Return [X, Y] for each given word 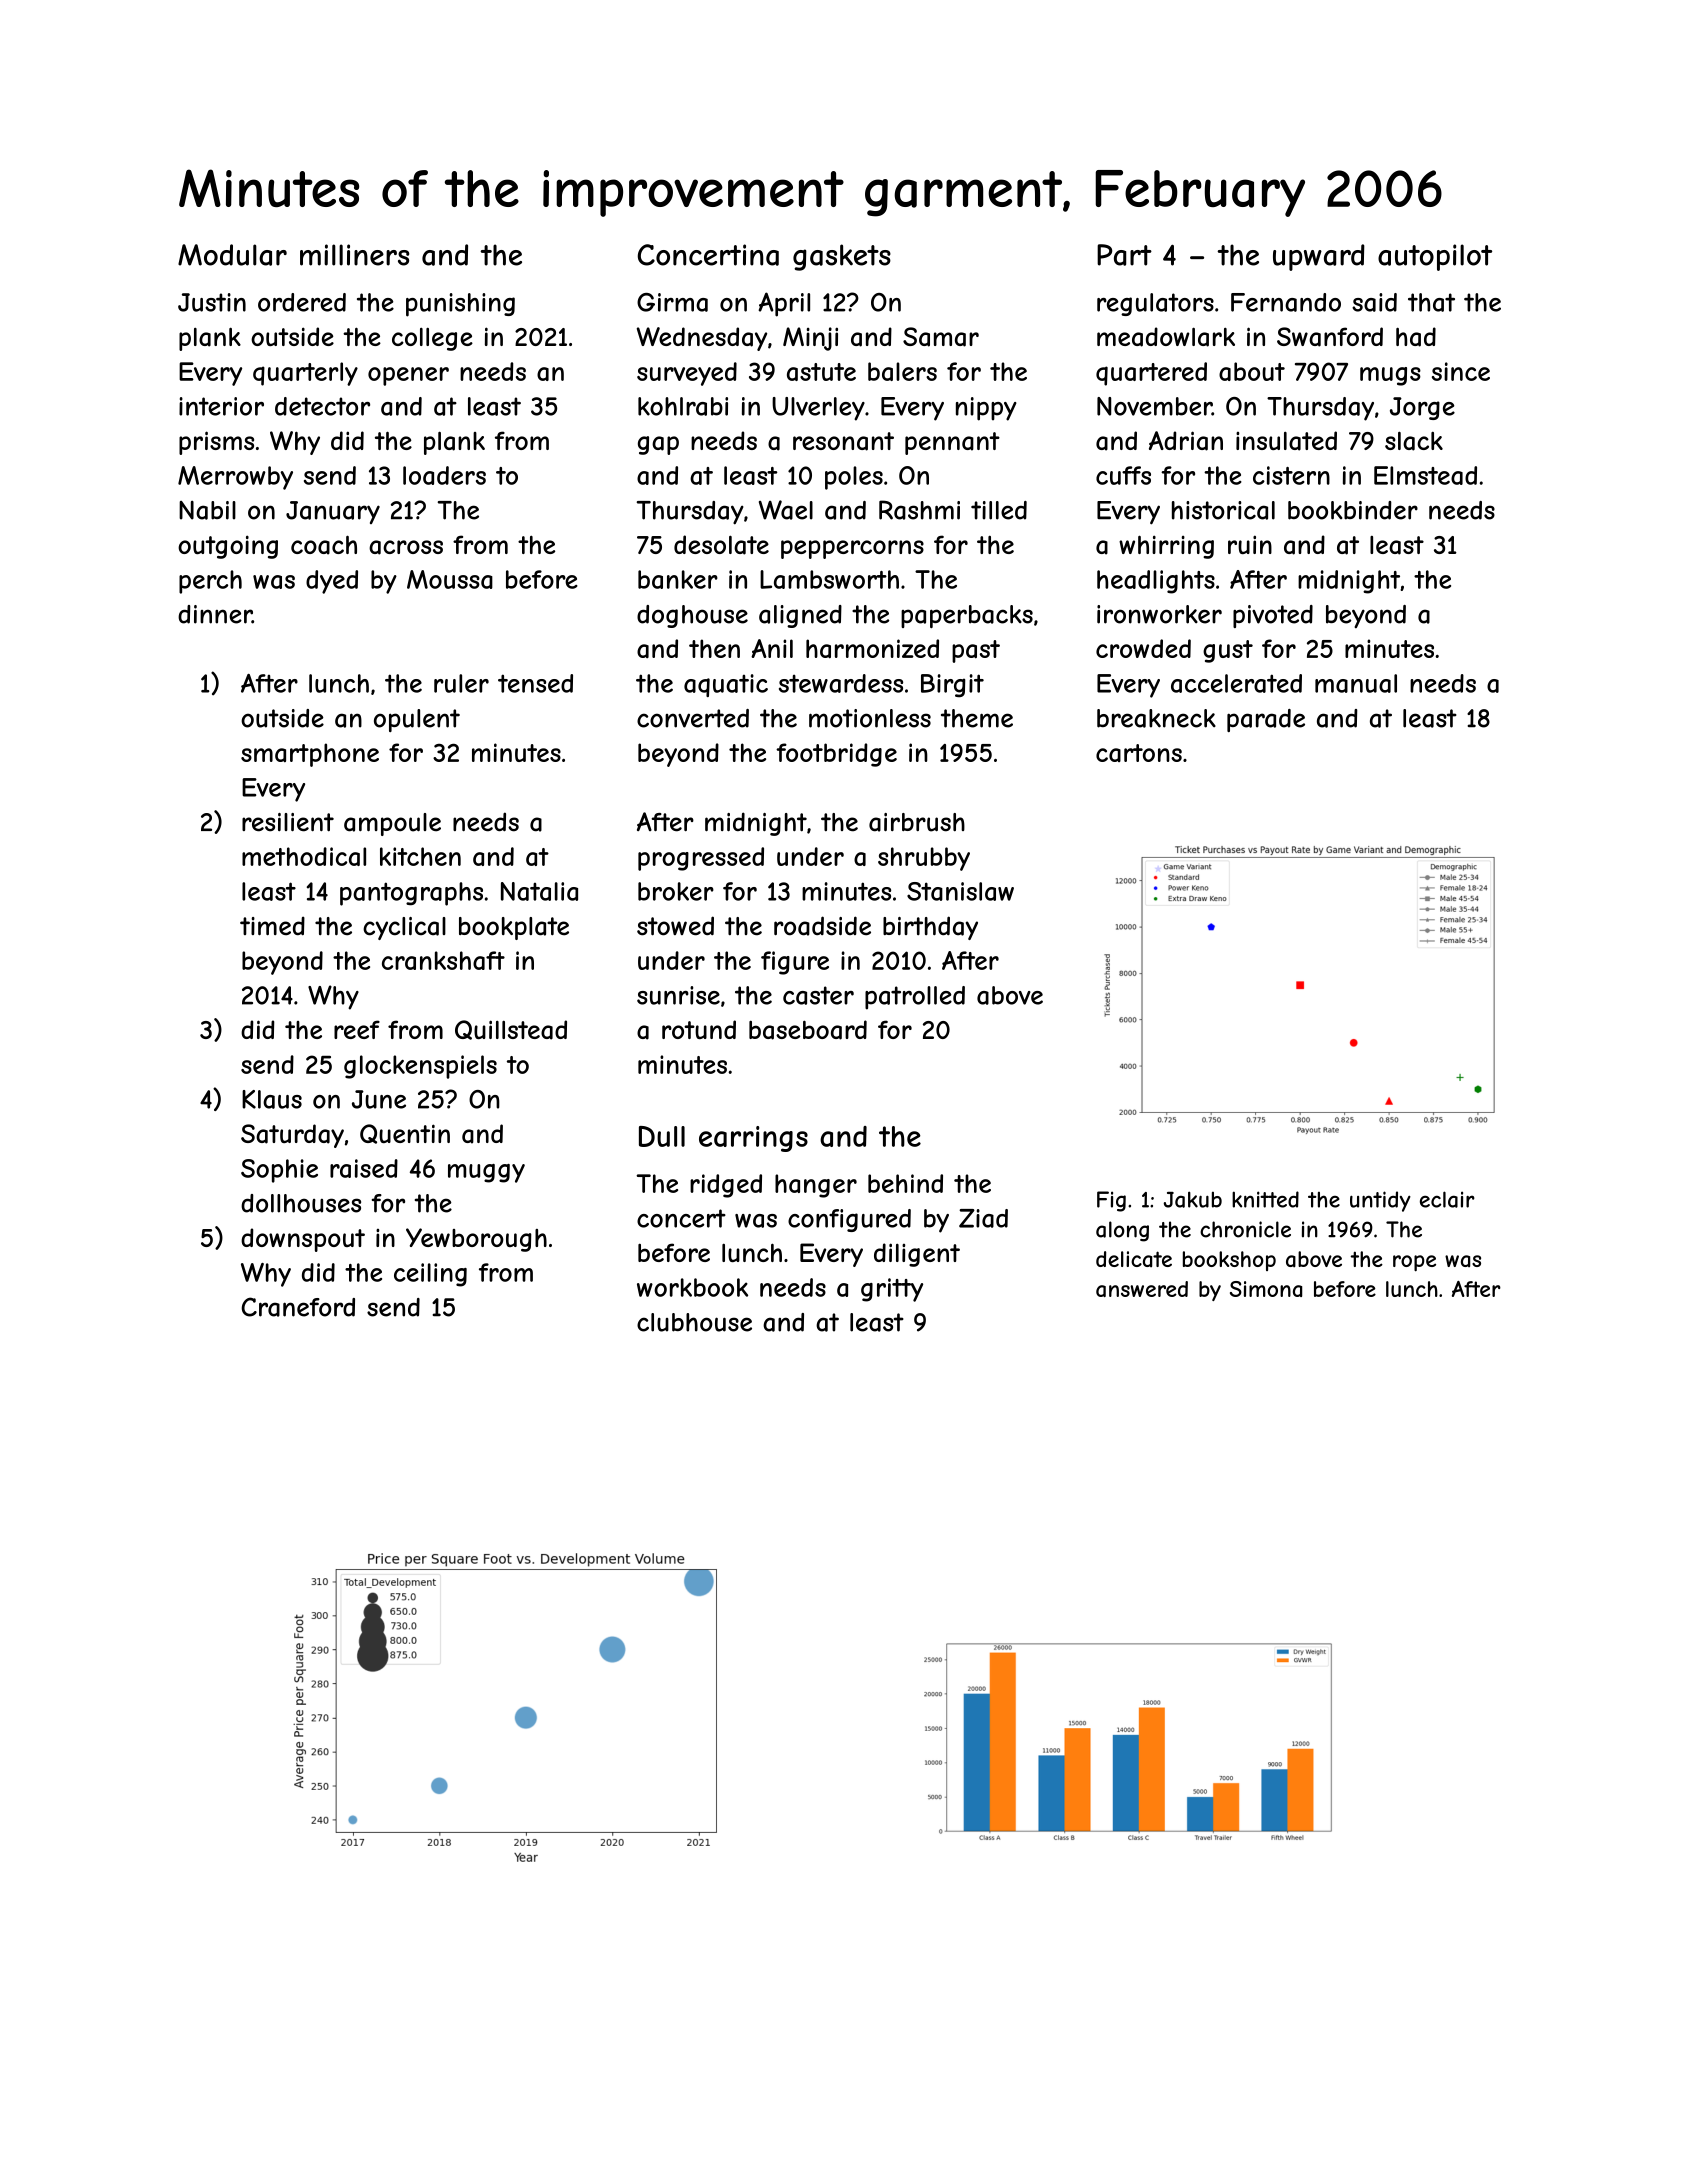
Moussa [450, 579]
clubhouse [694, 1322]
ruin [1250, 544]
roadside [822, 926]
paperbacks [967, 616]
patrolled [915, 998]
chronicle [1245, 1229]
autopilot [1435, 257]
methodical [304, 856]
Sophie [279, 1171]
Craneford [298, 1307]
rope [1414, 1263]
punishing [460, 305]
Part [1124, 255]
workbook [692, 1287]
